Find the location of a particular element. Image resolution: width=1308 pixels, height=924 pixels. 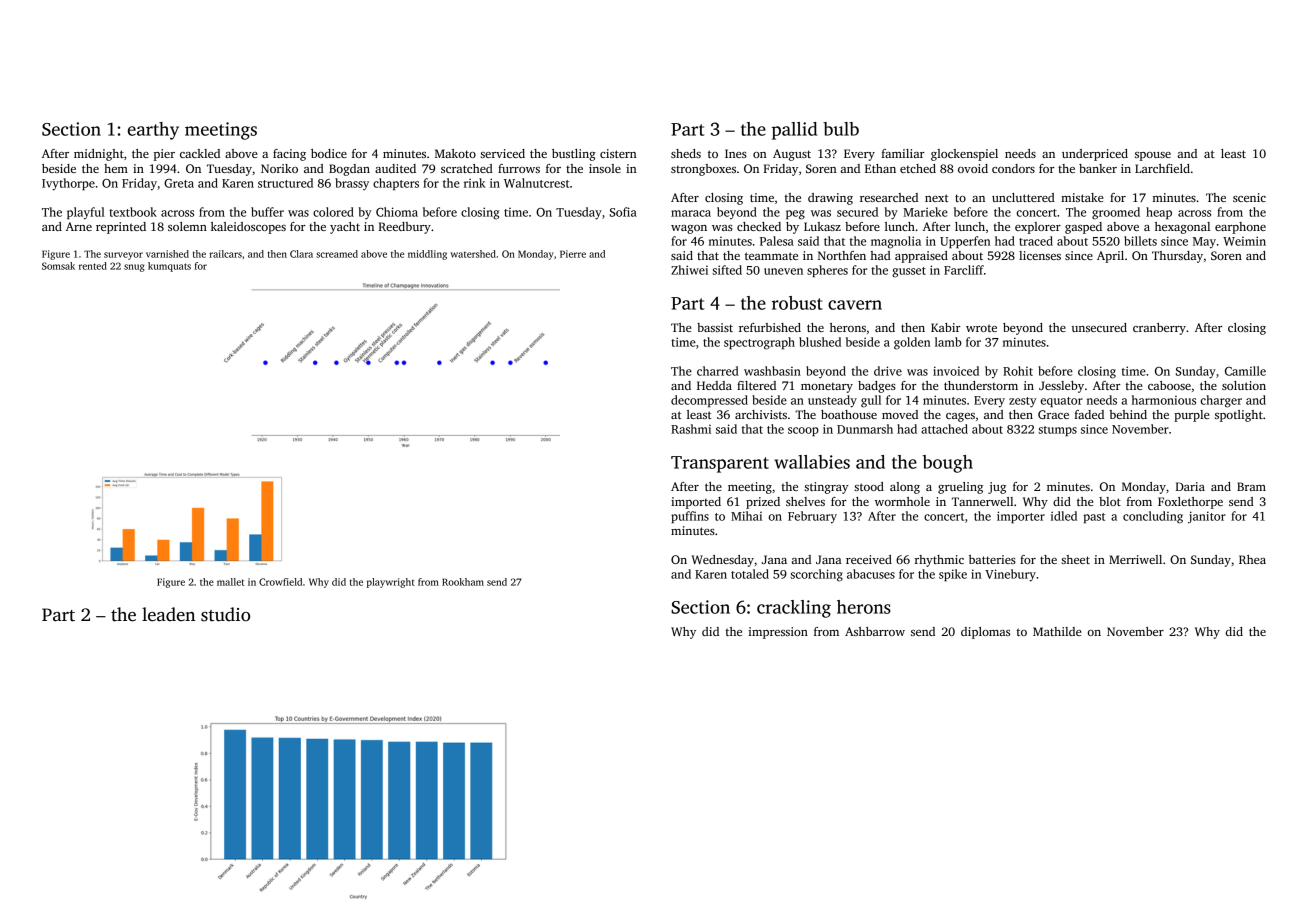

puffins is located at coordinates (690, 517).
